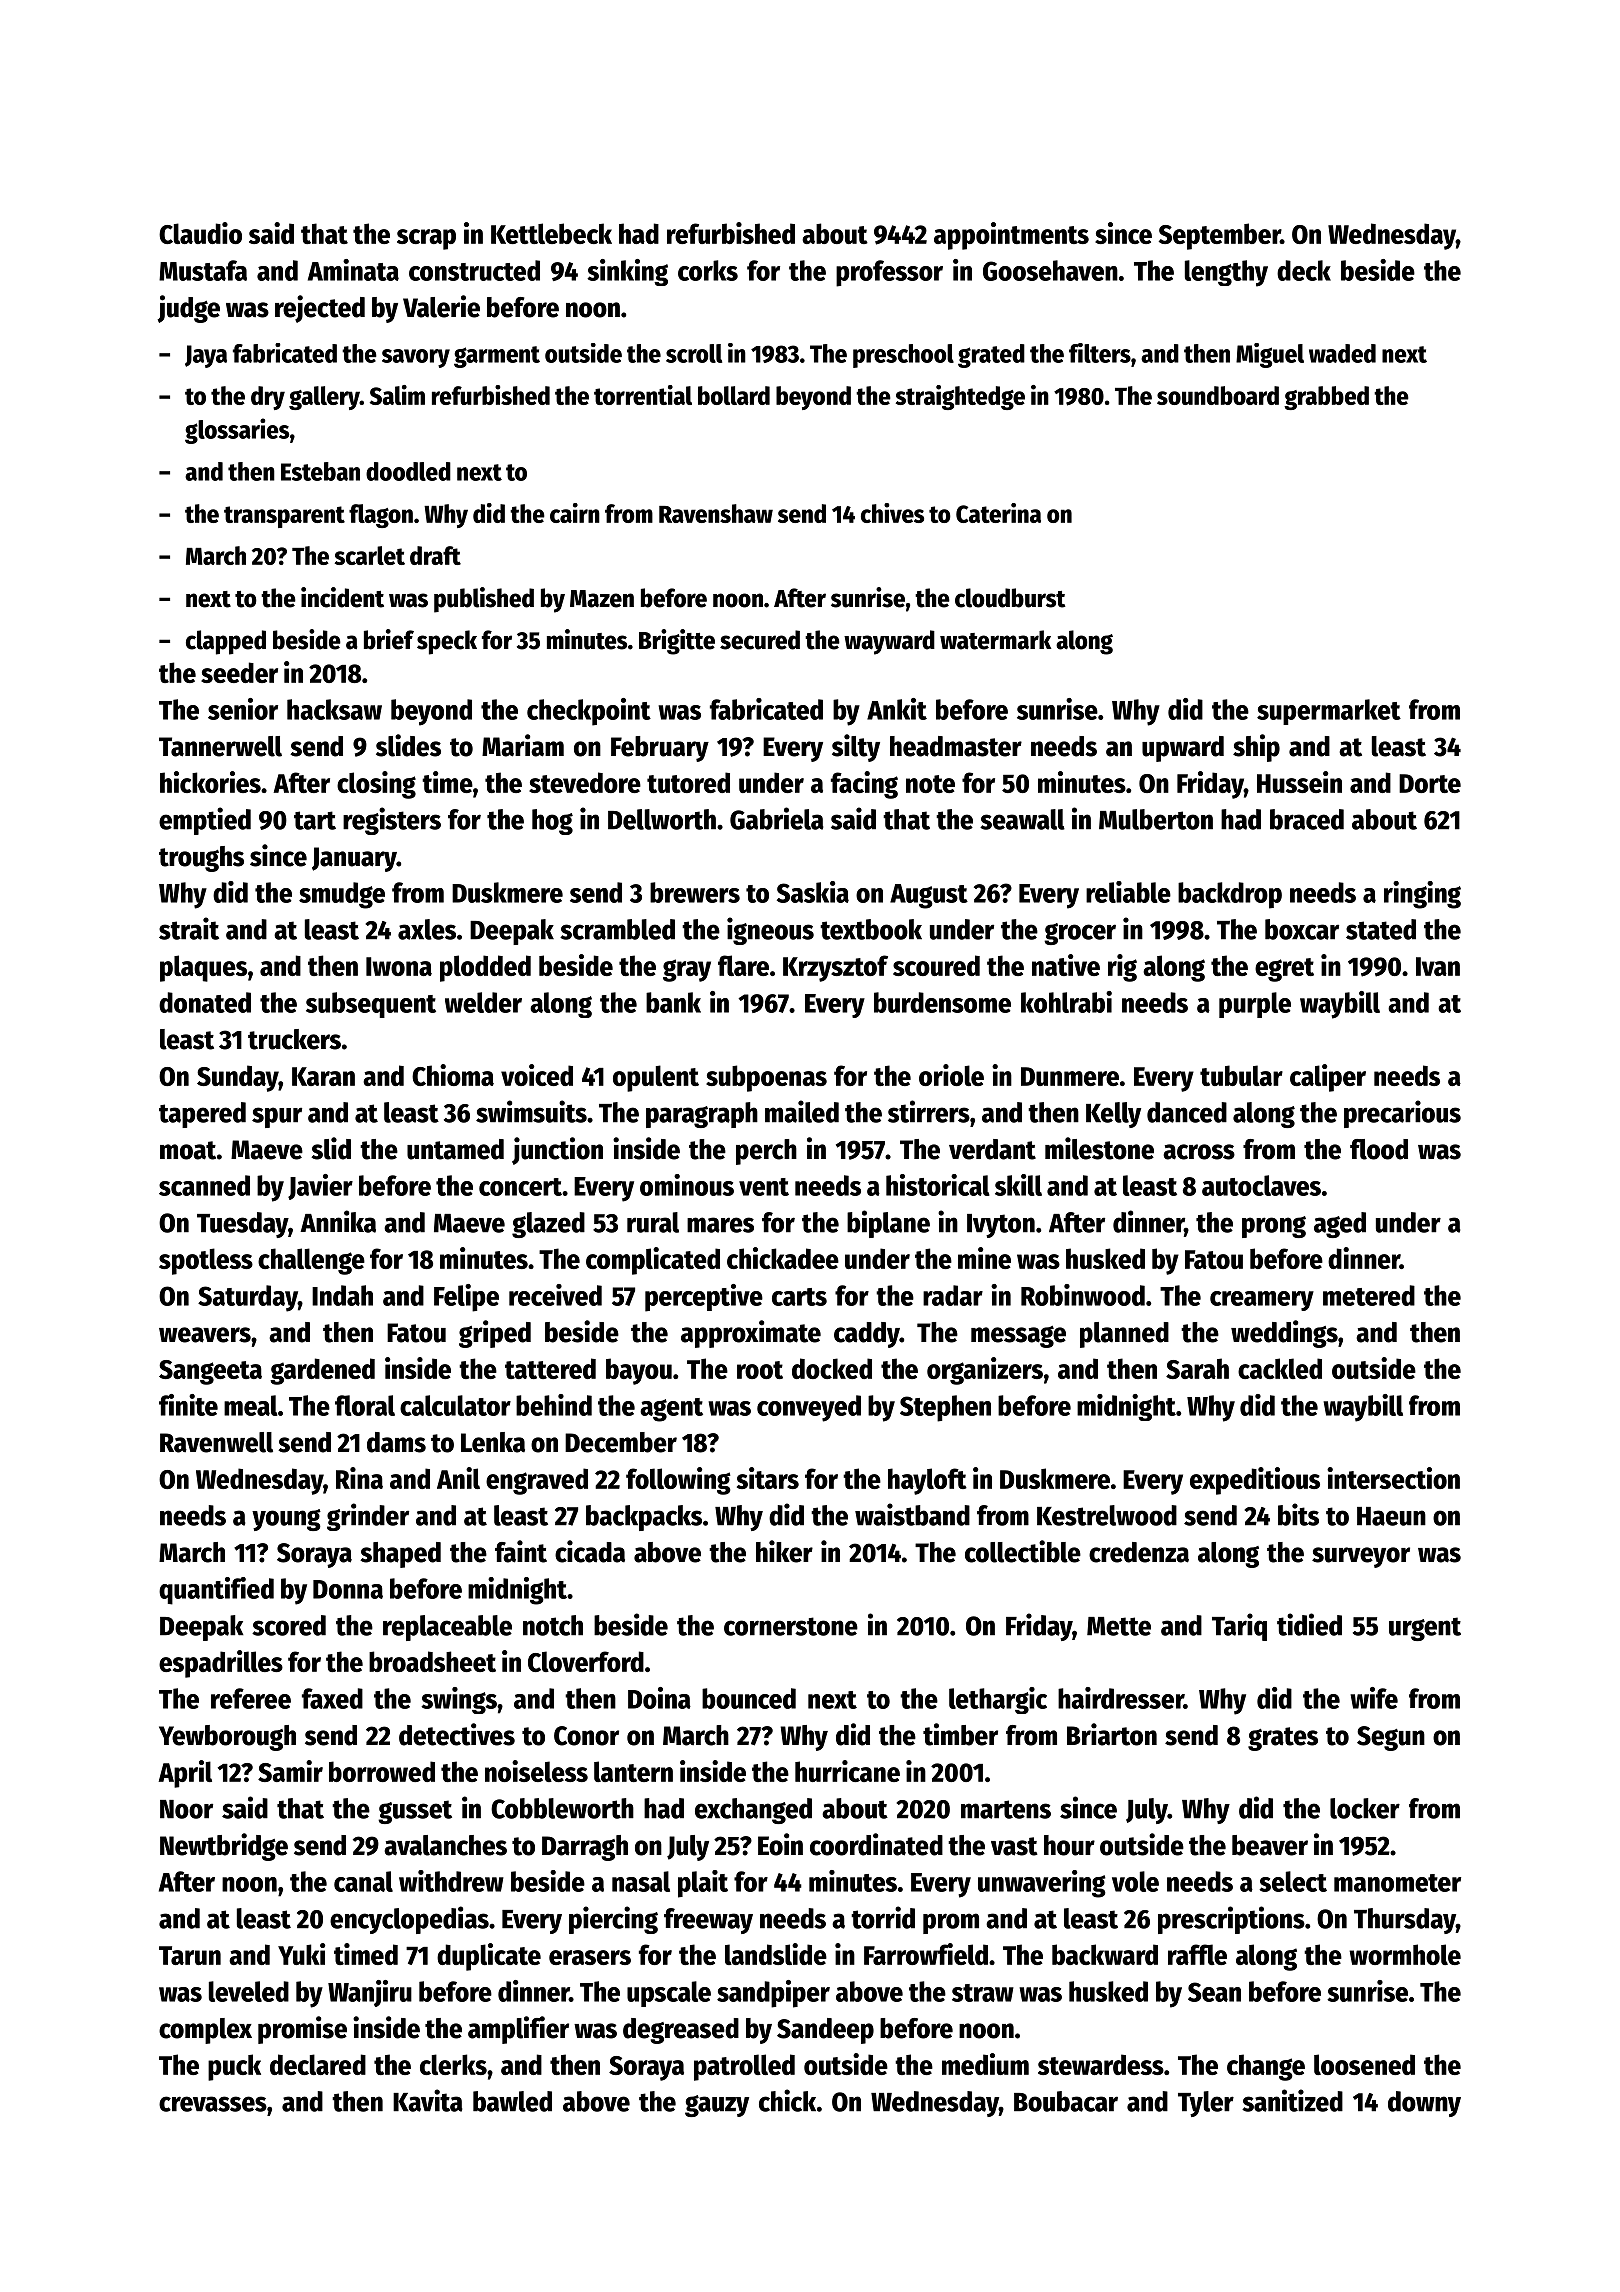 This screenshot has width=1620, height=2292. Describe the element at coordinates (210, 1372) in the screenshot. I see `Sangeeta` at that location.
